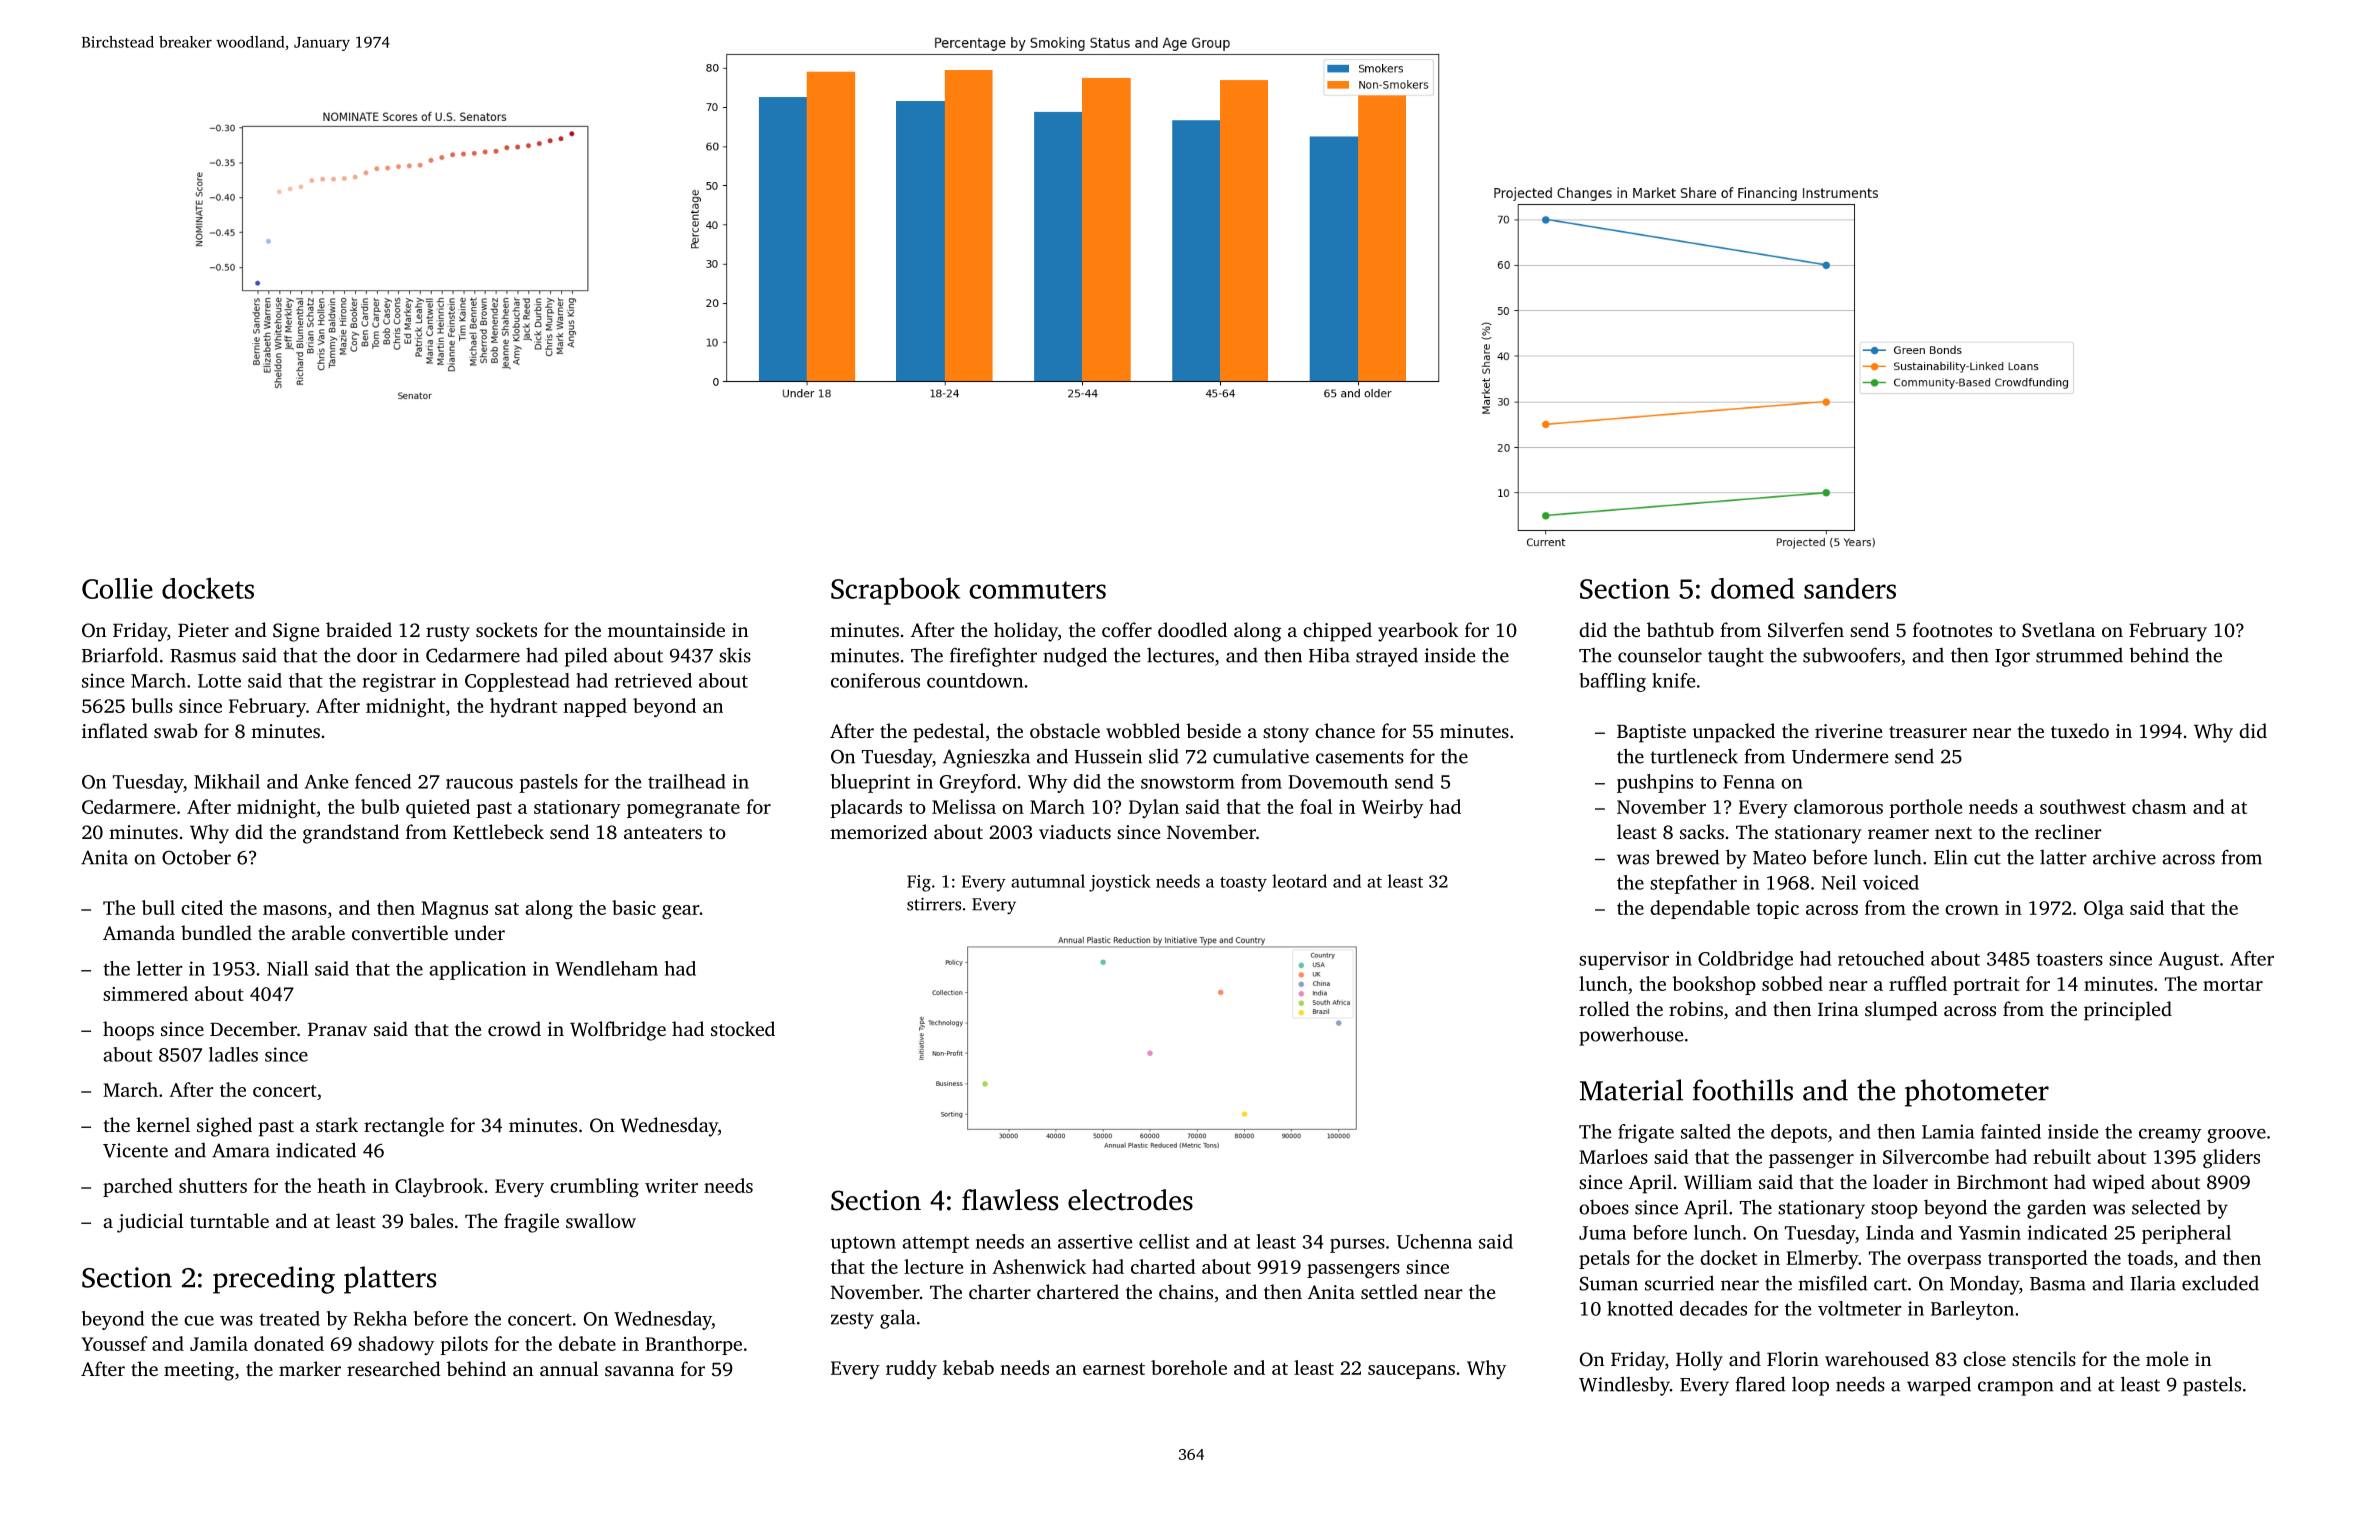 This screenshot has height=1525, width=2356. What do you see at coordinates (1434, 1241) in the screenshot?
I see `Uchenna` at bounding box center [1434, 1241].
